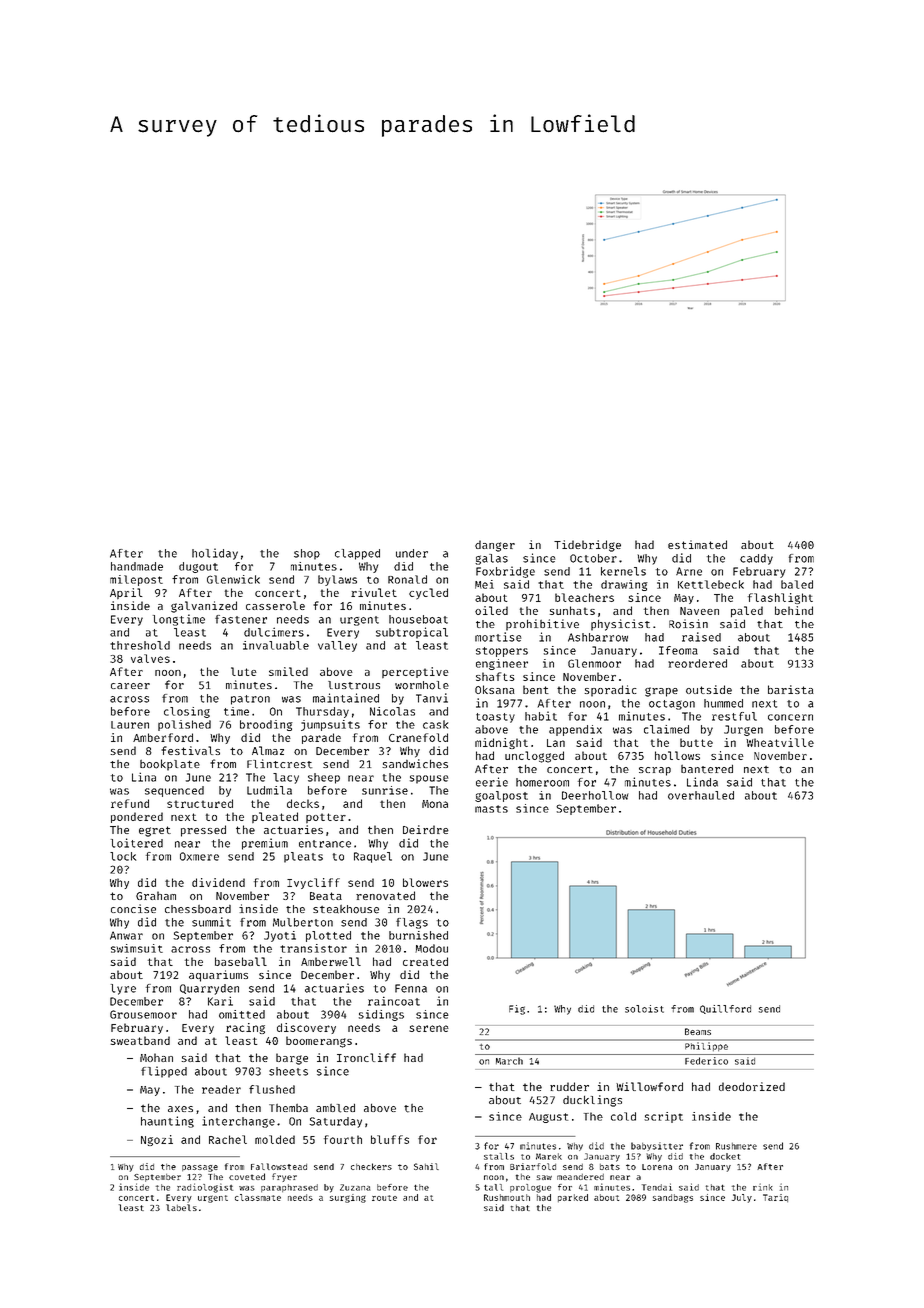  I want to click on Linda, so click(702, 782).
